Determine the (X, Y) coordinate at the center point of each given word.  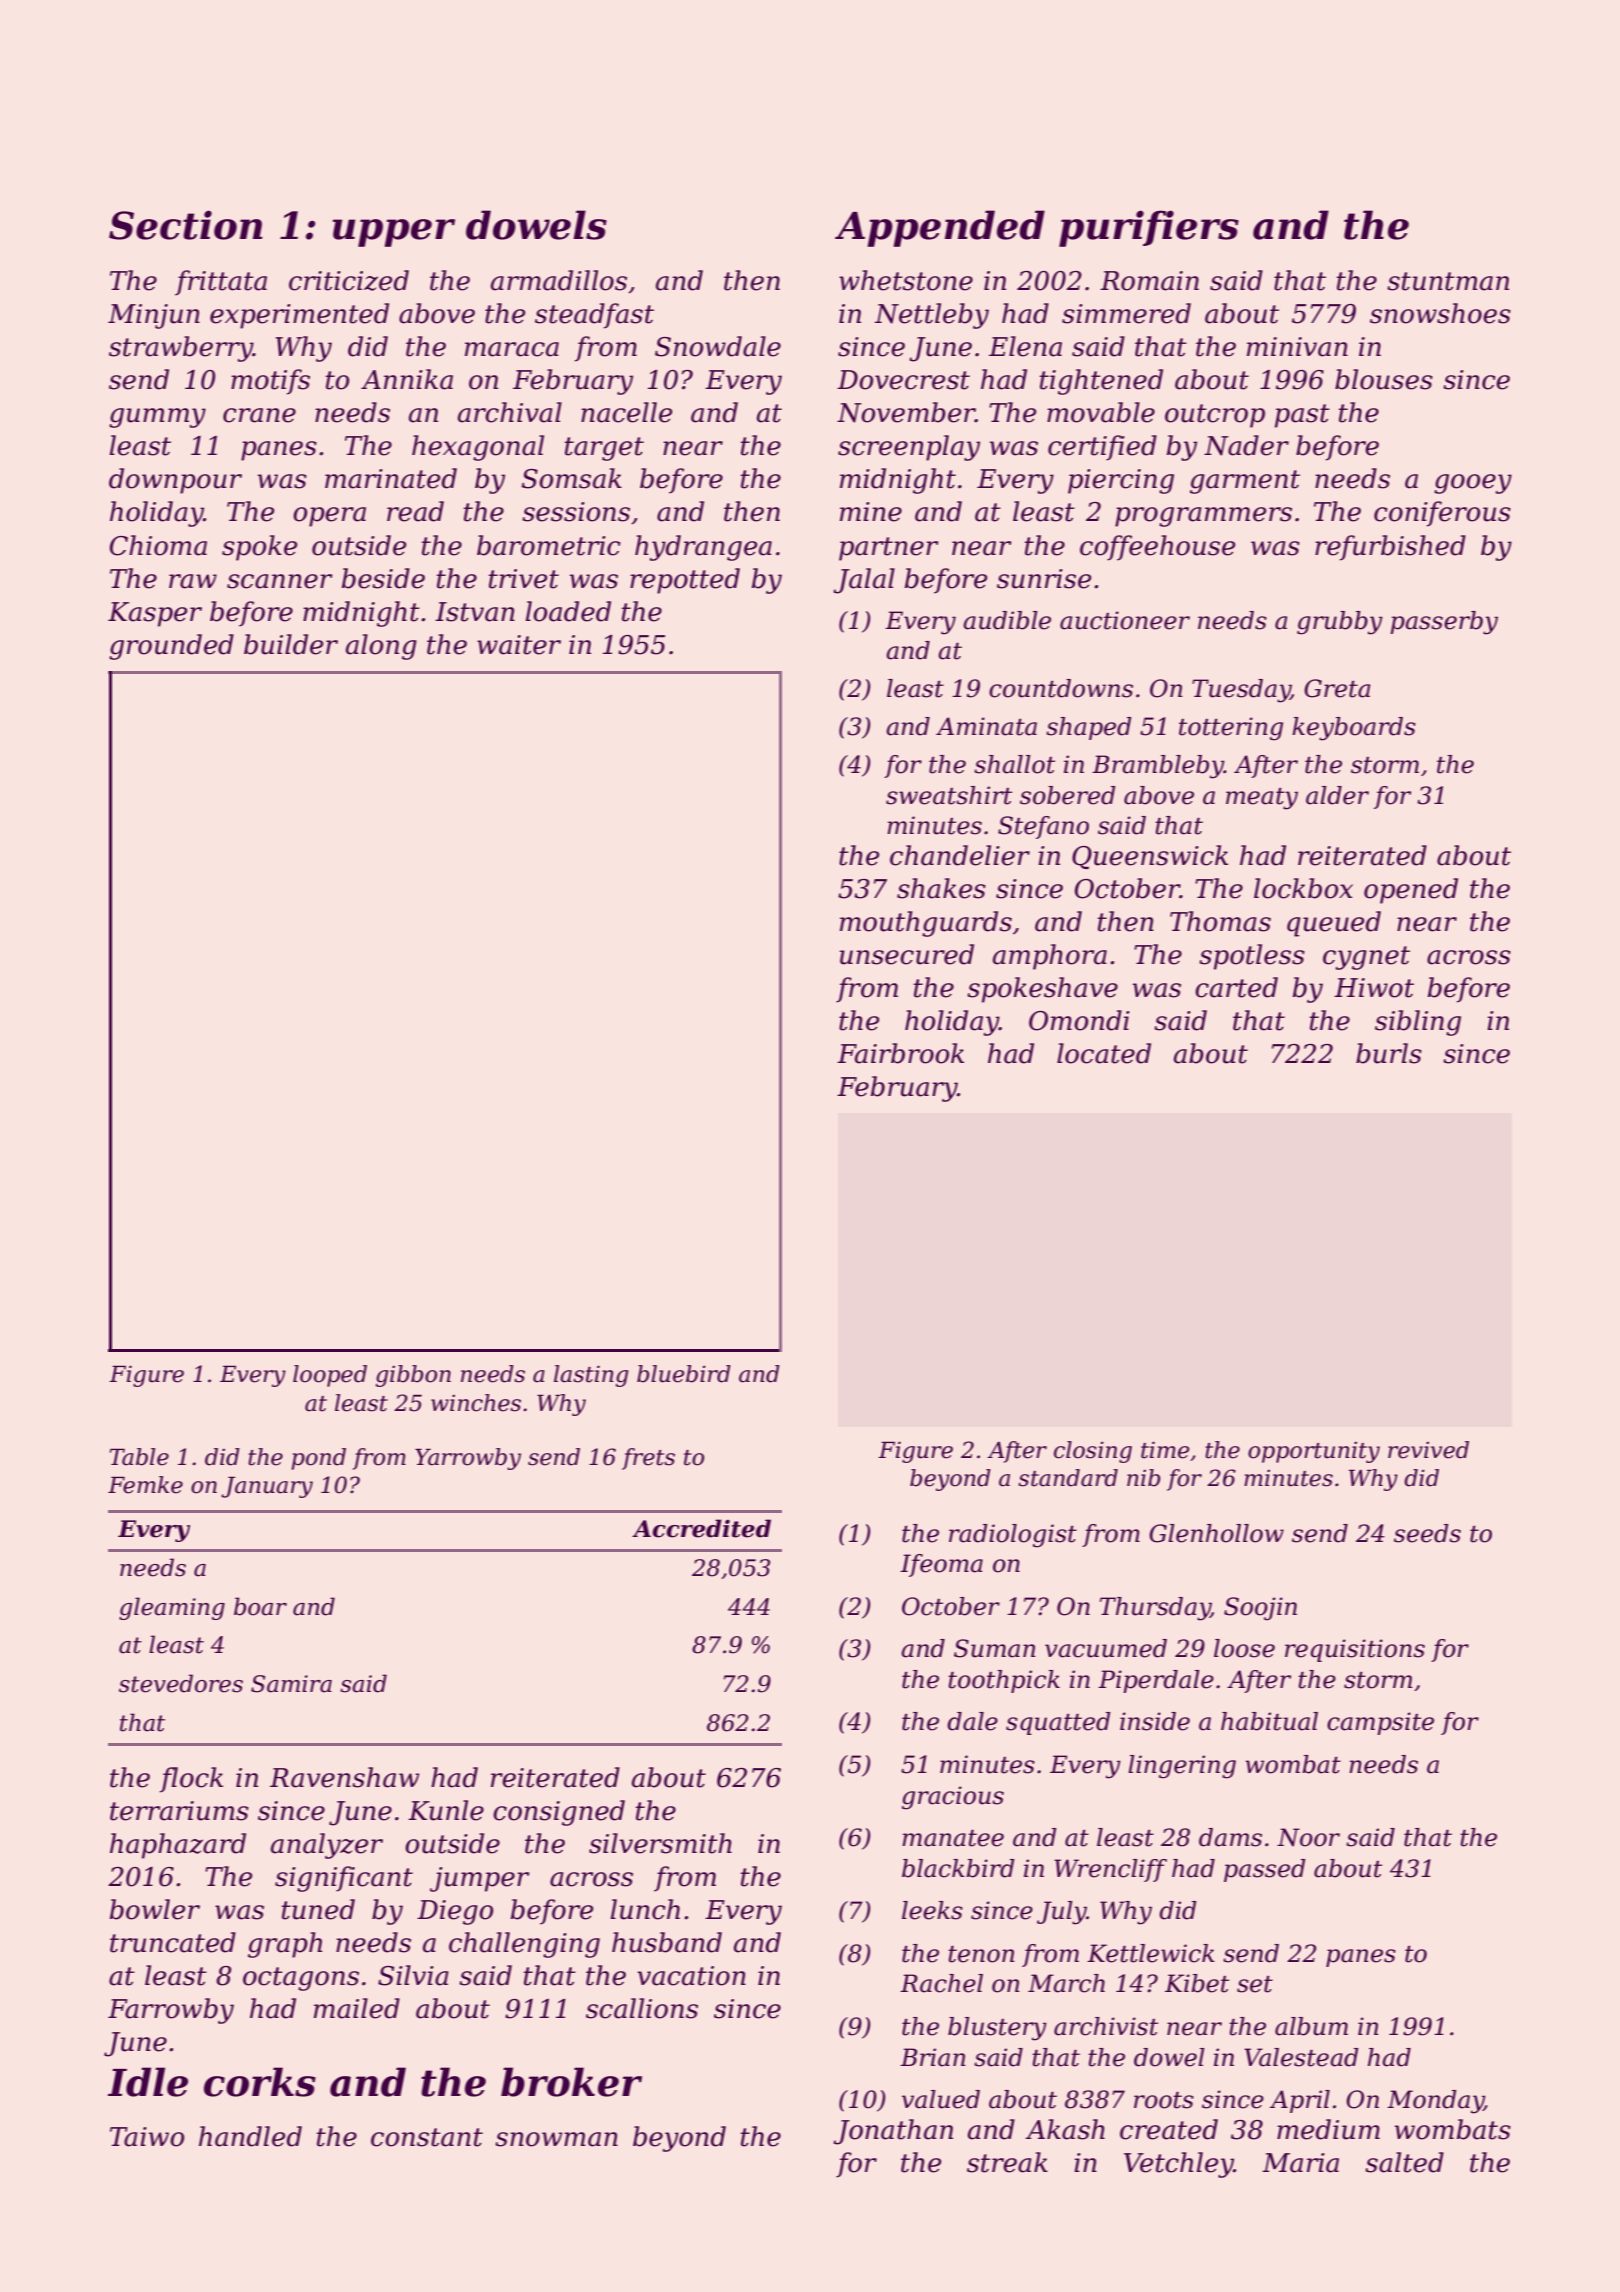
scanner (279, 581)
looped (330, 1376)
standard (1068, 1478)
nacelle (626, 412)
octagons (301, 1979)
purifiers (1149, 228)
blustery (997, 2029)
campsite (1380, 1723)
